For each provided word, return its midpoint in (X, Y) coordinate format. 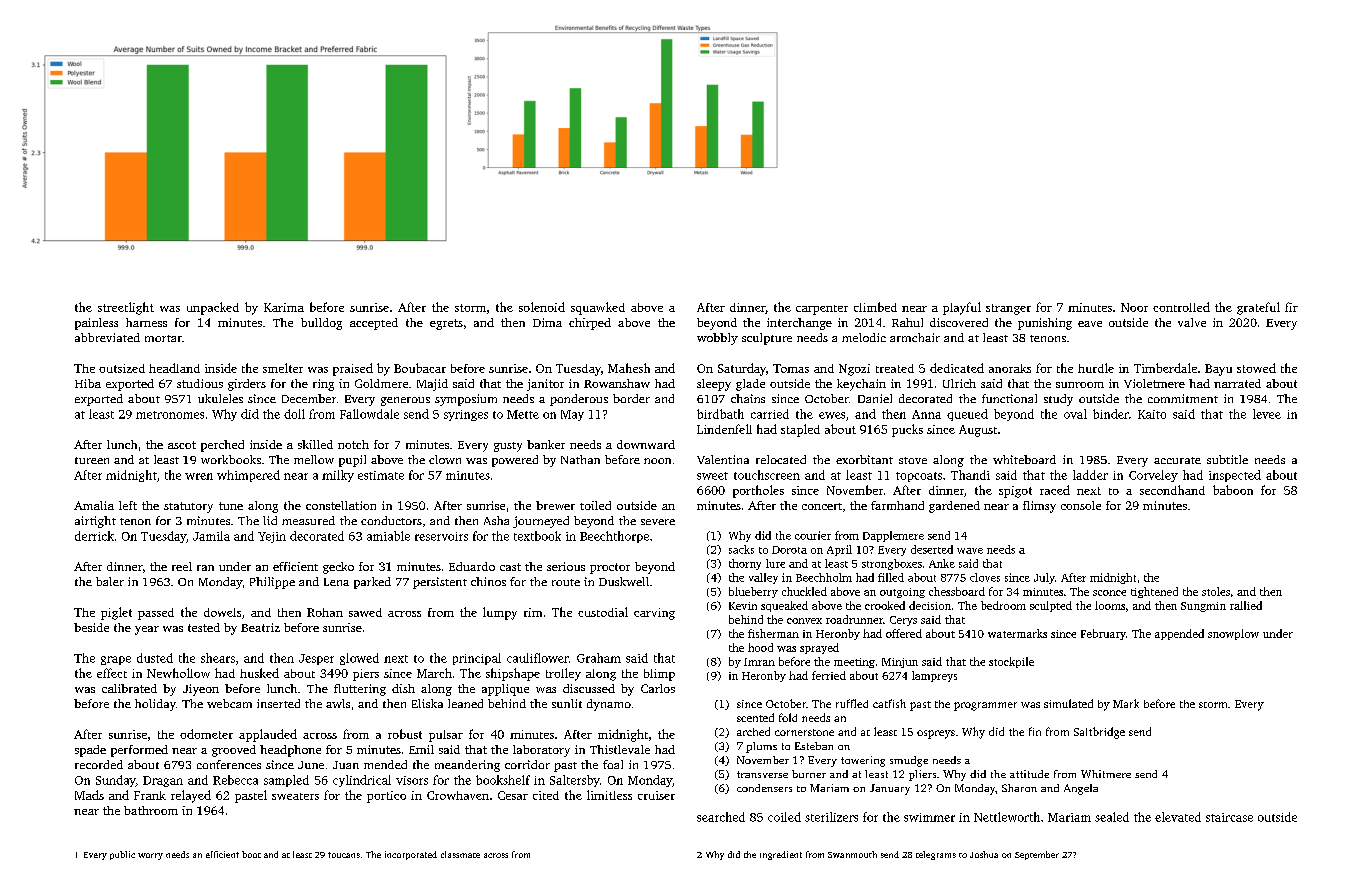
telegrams (936, 855)
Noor (1134, 307)
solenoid (542, 307)
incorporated (411, 855)
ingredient (781, 855)
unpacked (213, 308)
